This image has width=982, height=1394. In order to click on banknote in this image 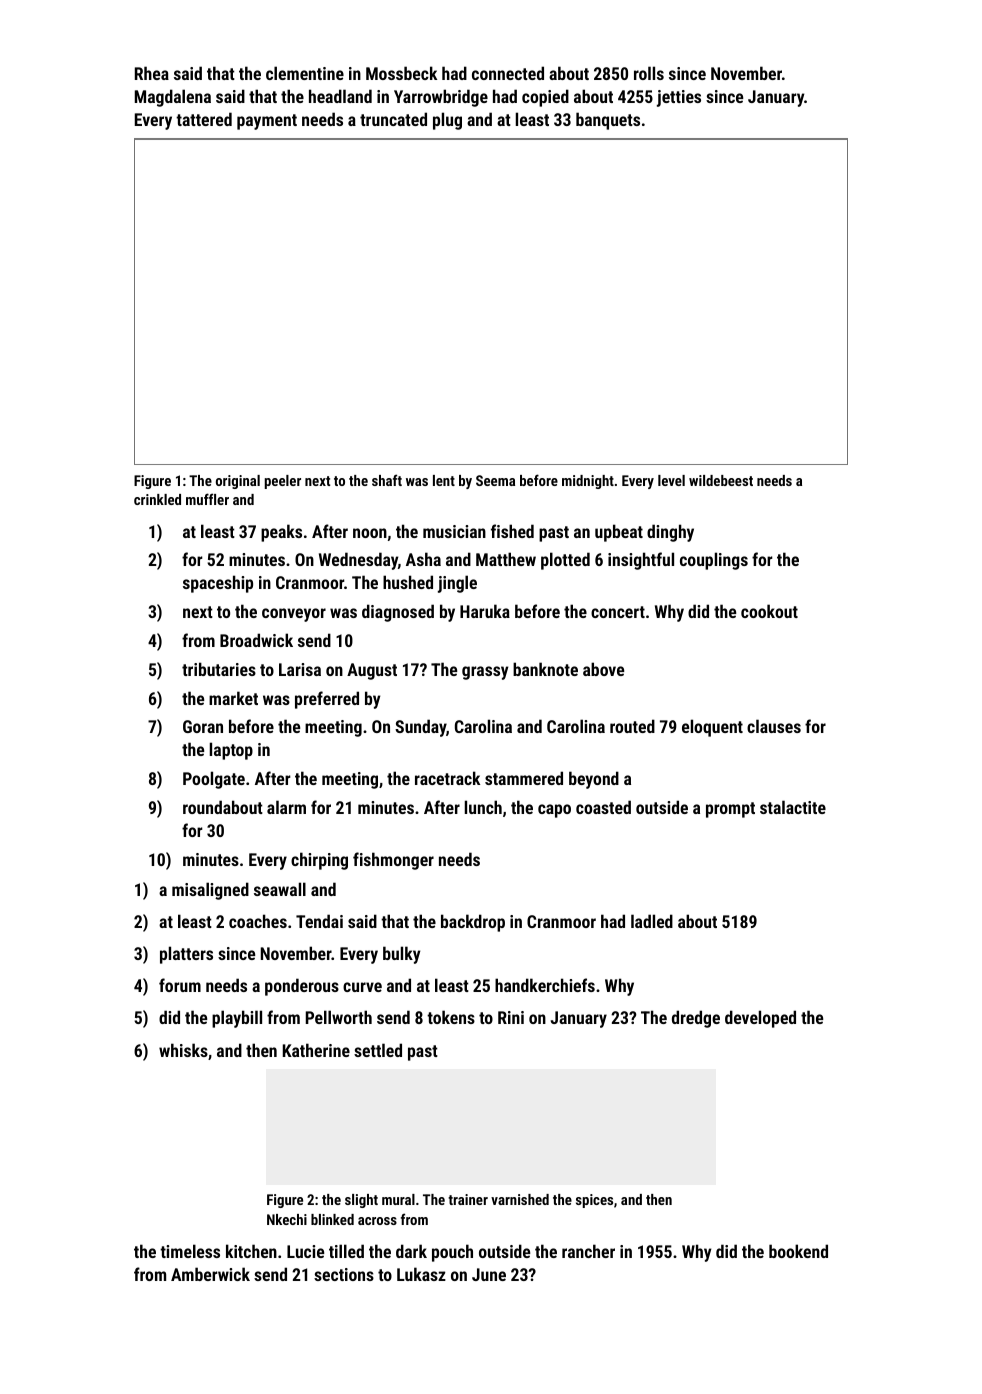, I will do `click(545, 669)`.
